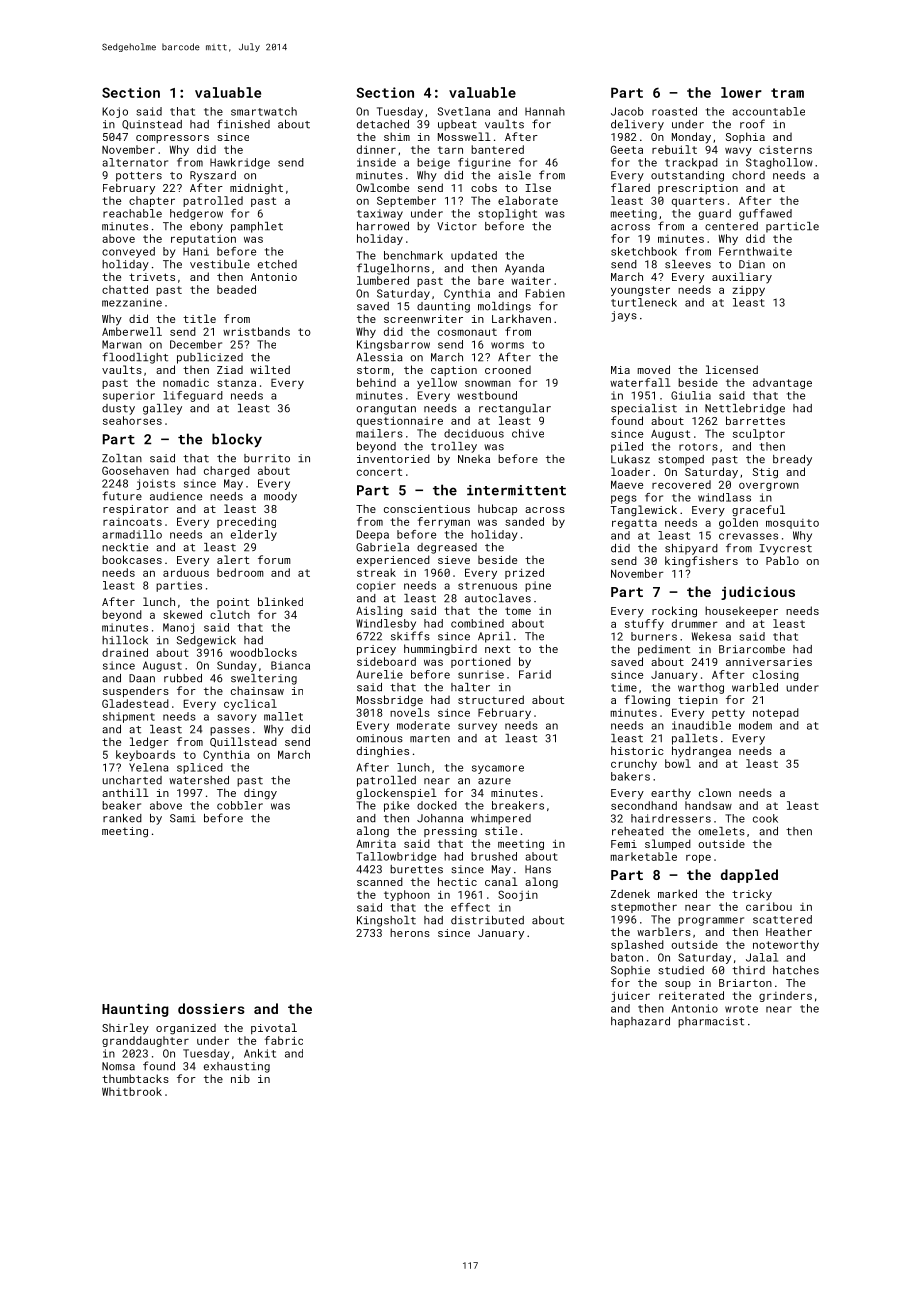 This image has height=1308, width=924. Describe the element at coordinates (243, 742) in the image. I see `Quillstead` at that location.
